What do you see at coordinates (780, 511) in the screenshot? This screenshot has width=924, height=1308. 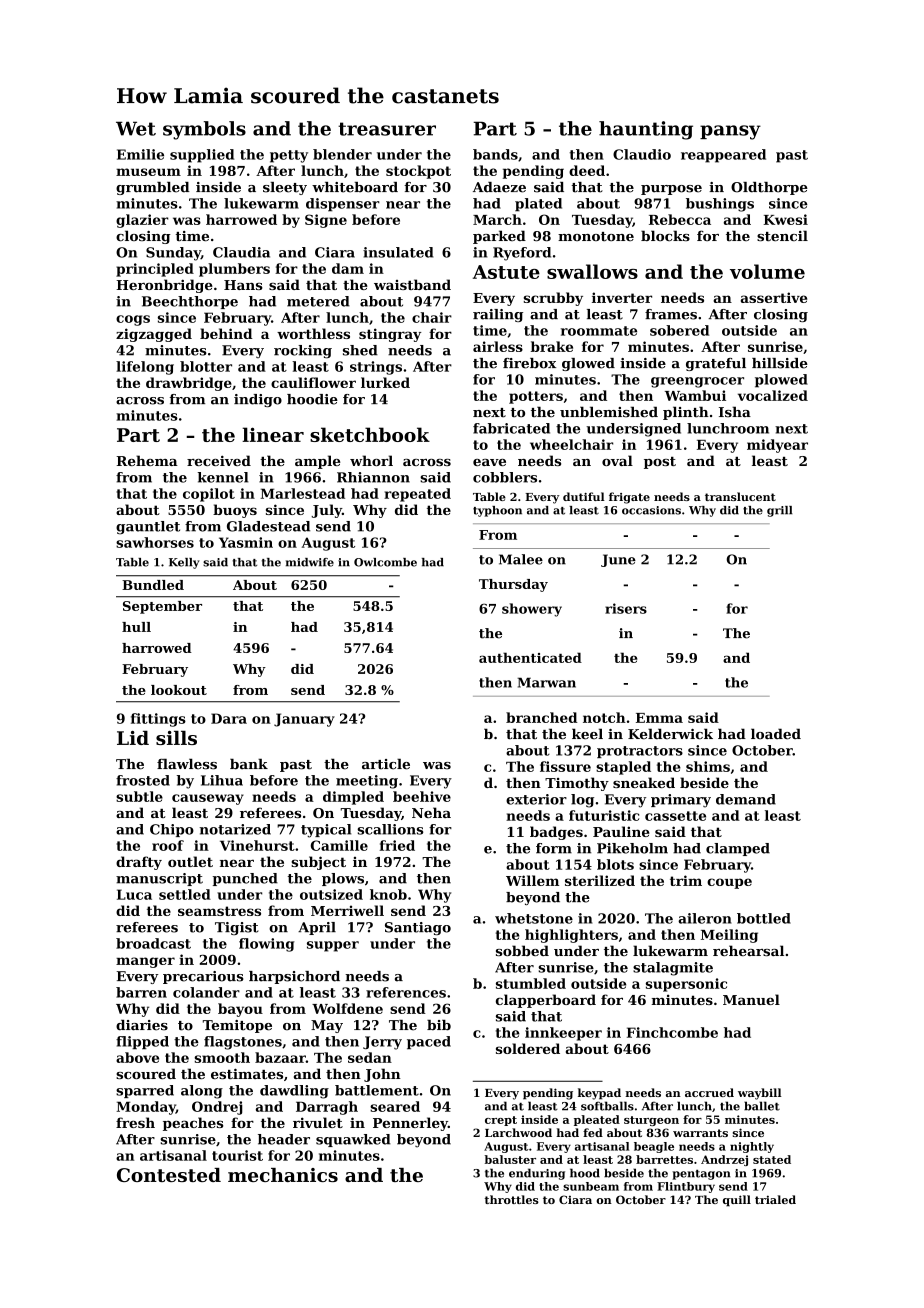 I see `grill` at bounding box center [780, 511].
